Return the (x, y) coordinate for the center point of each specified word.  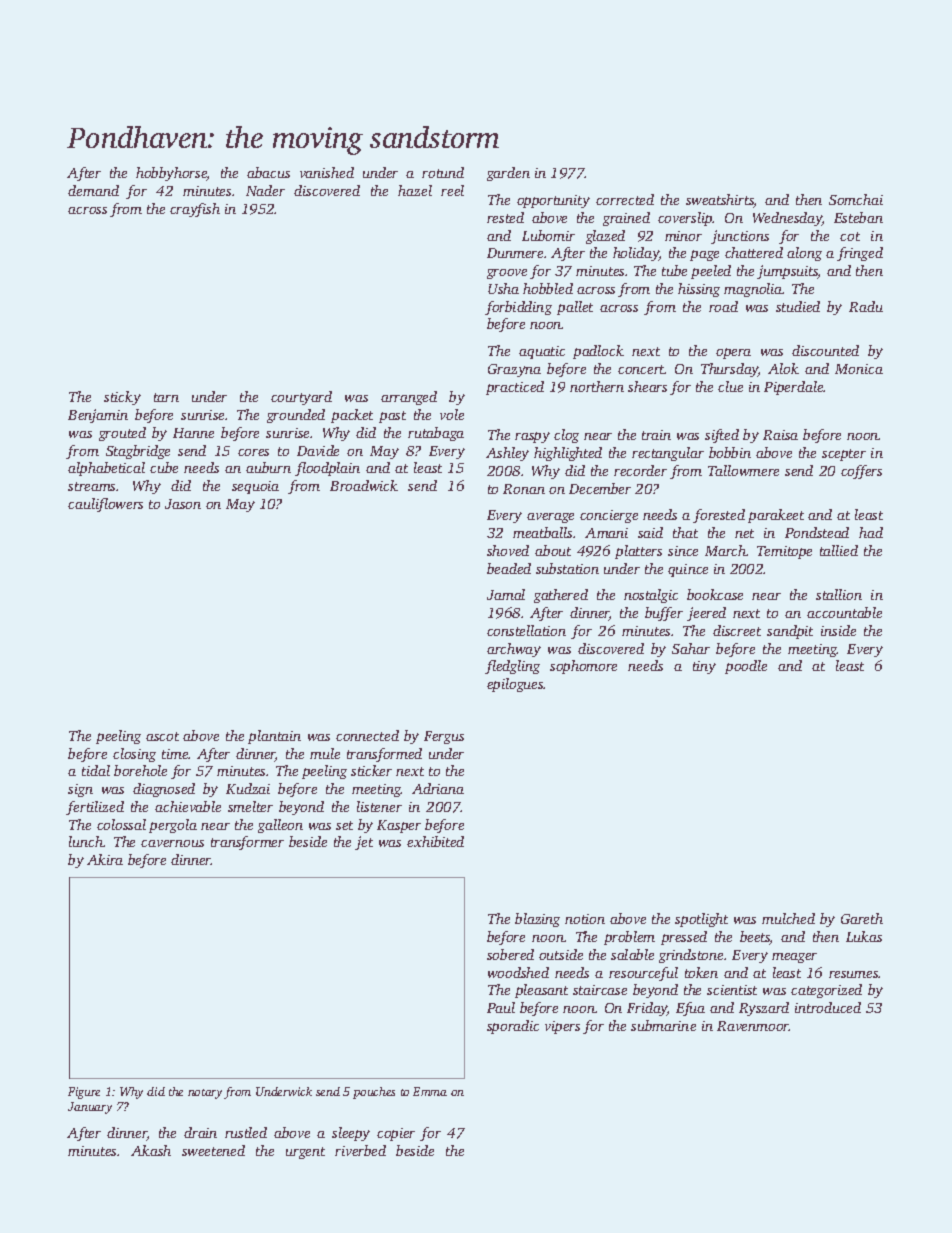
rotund (443, 172)
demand (93, 190)
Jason (183, 504)
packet (352, 416)
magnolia (753, 290)
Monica (859, 369)
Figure (84, 1093)
